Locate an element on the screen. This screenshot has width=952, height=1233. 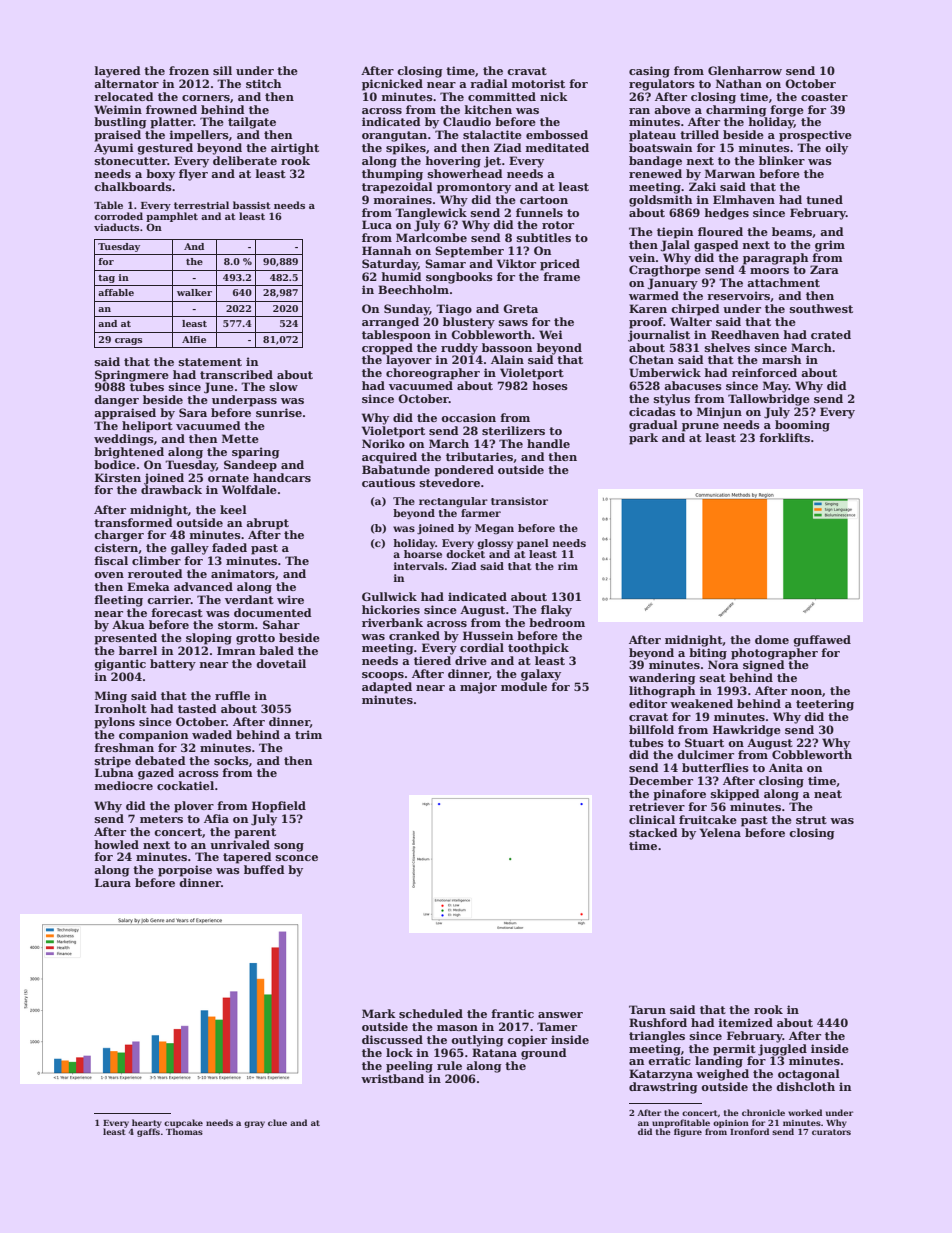
flaky is located at coordinates (556, 611).
